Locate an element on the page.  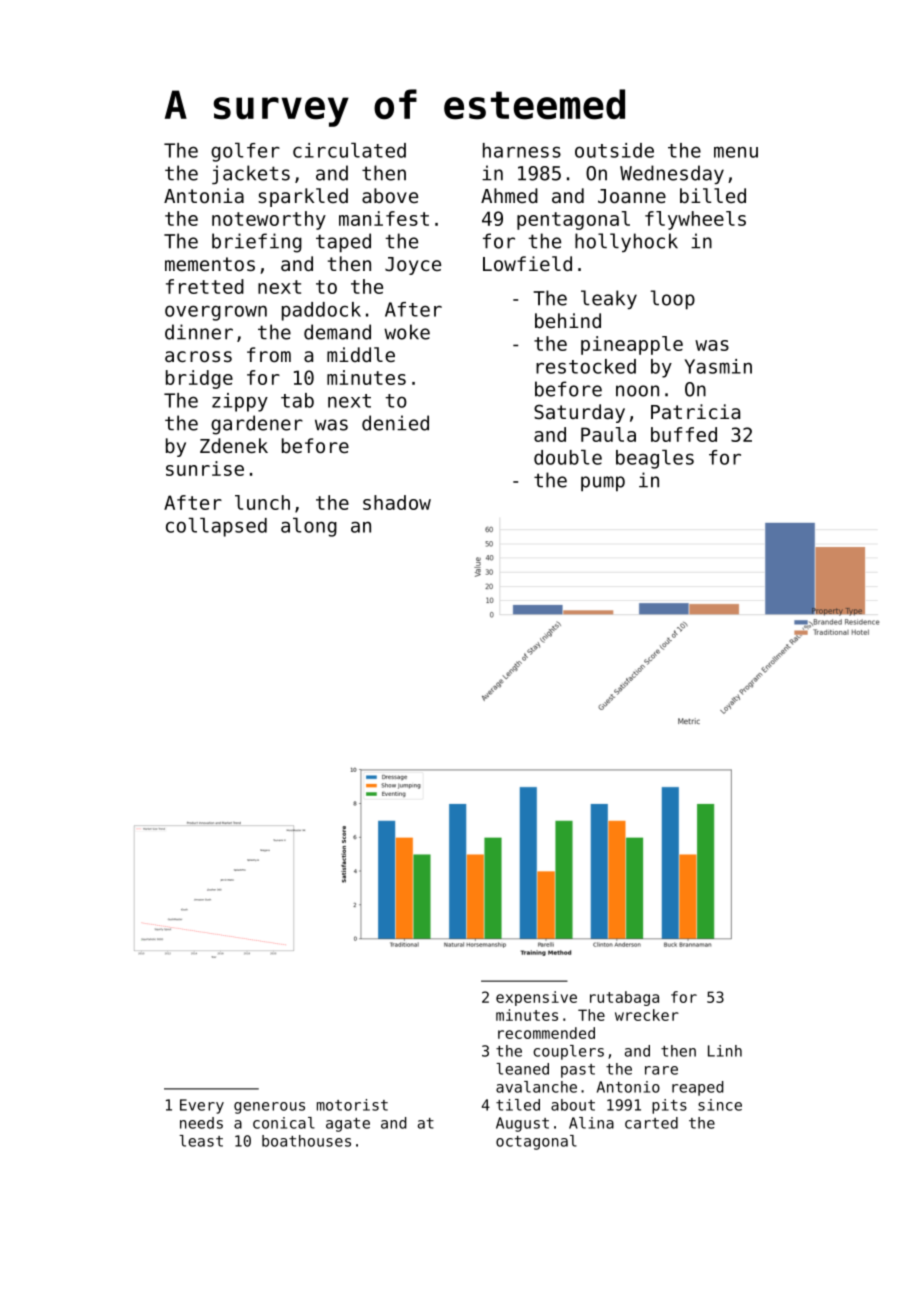
expensive is located at coordinates (536, 998).
